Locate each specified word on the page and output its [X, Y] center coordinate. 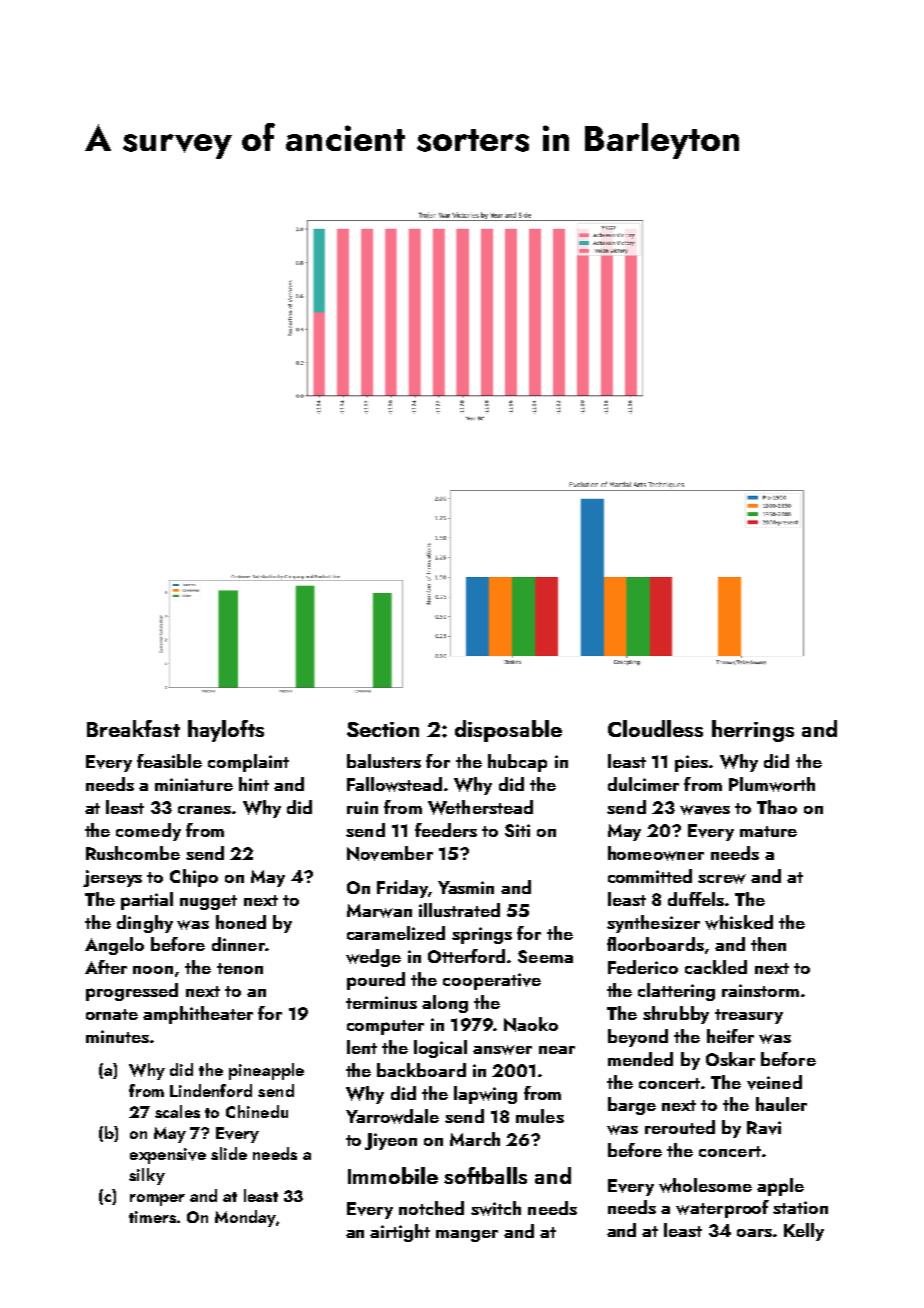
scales [177, 1111]
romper [157, 1200]
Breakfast [133, 728]
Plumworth [772, 784]
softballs [485, 1175]
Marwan [379, 911]
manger [467, 1236]
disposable [508, 731]
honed [241, 922]
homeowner [656, 853]
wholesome [705, 1185]
